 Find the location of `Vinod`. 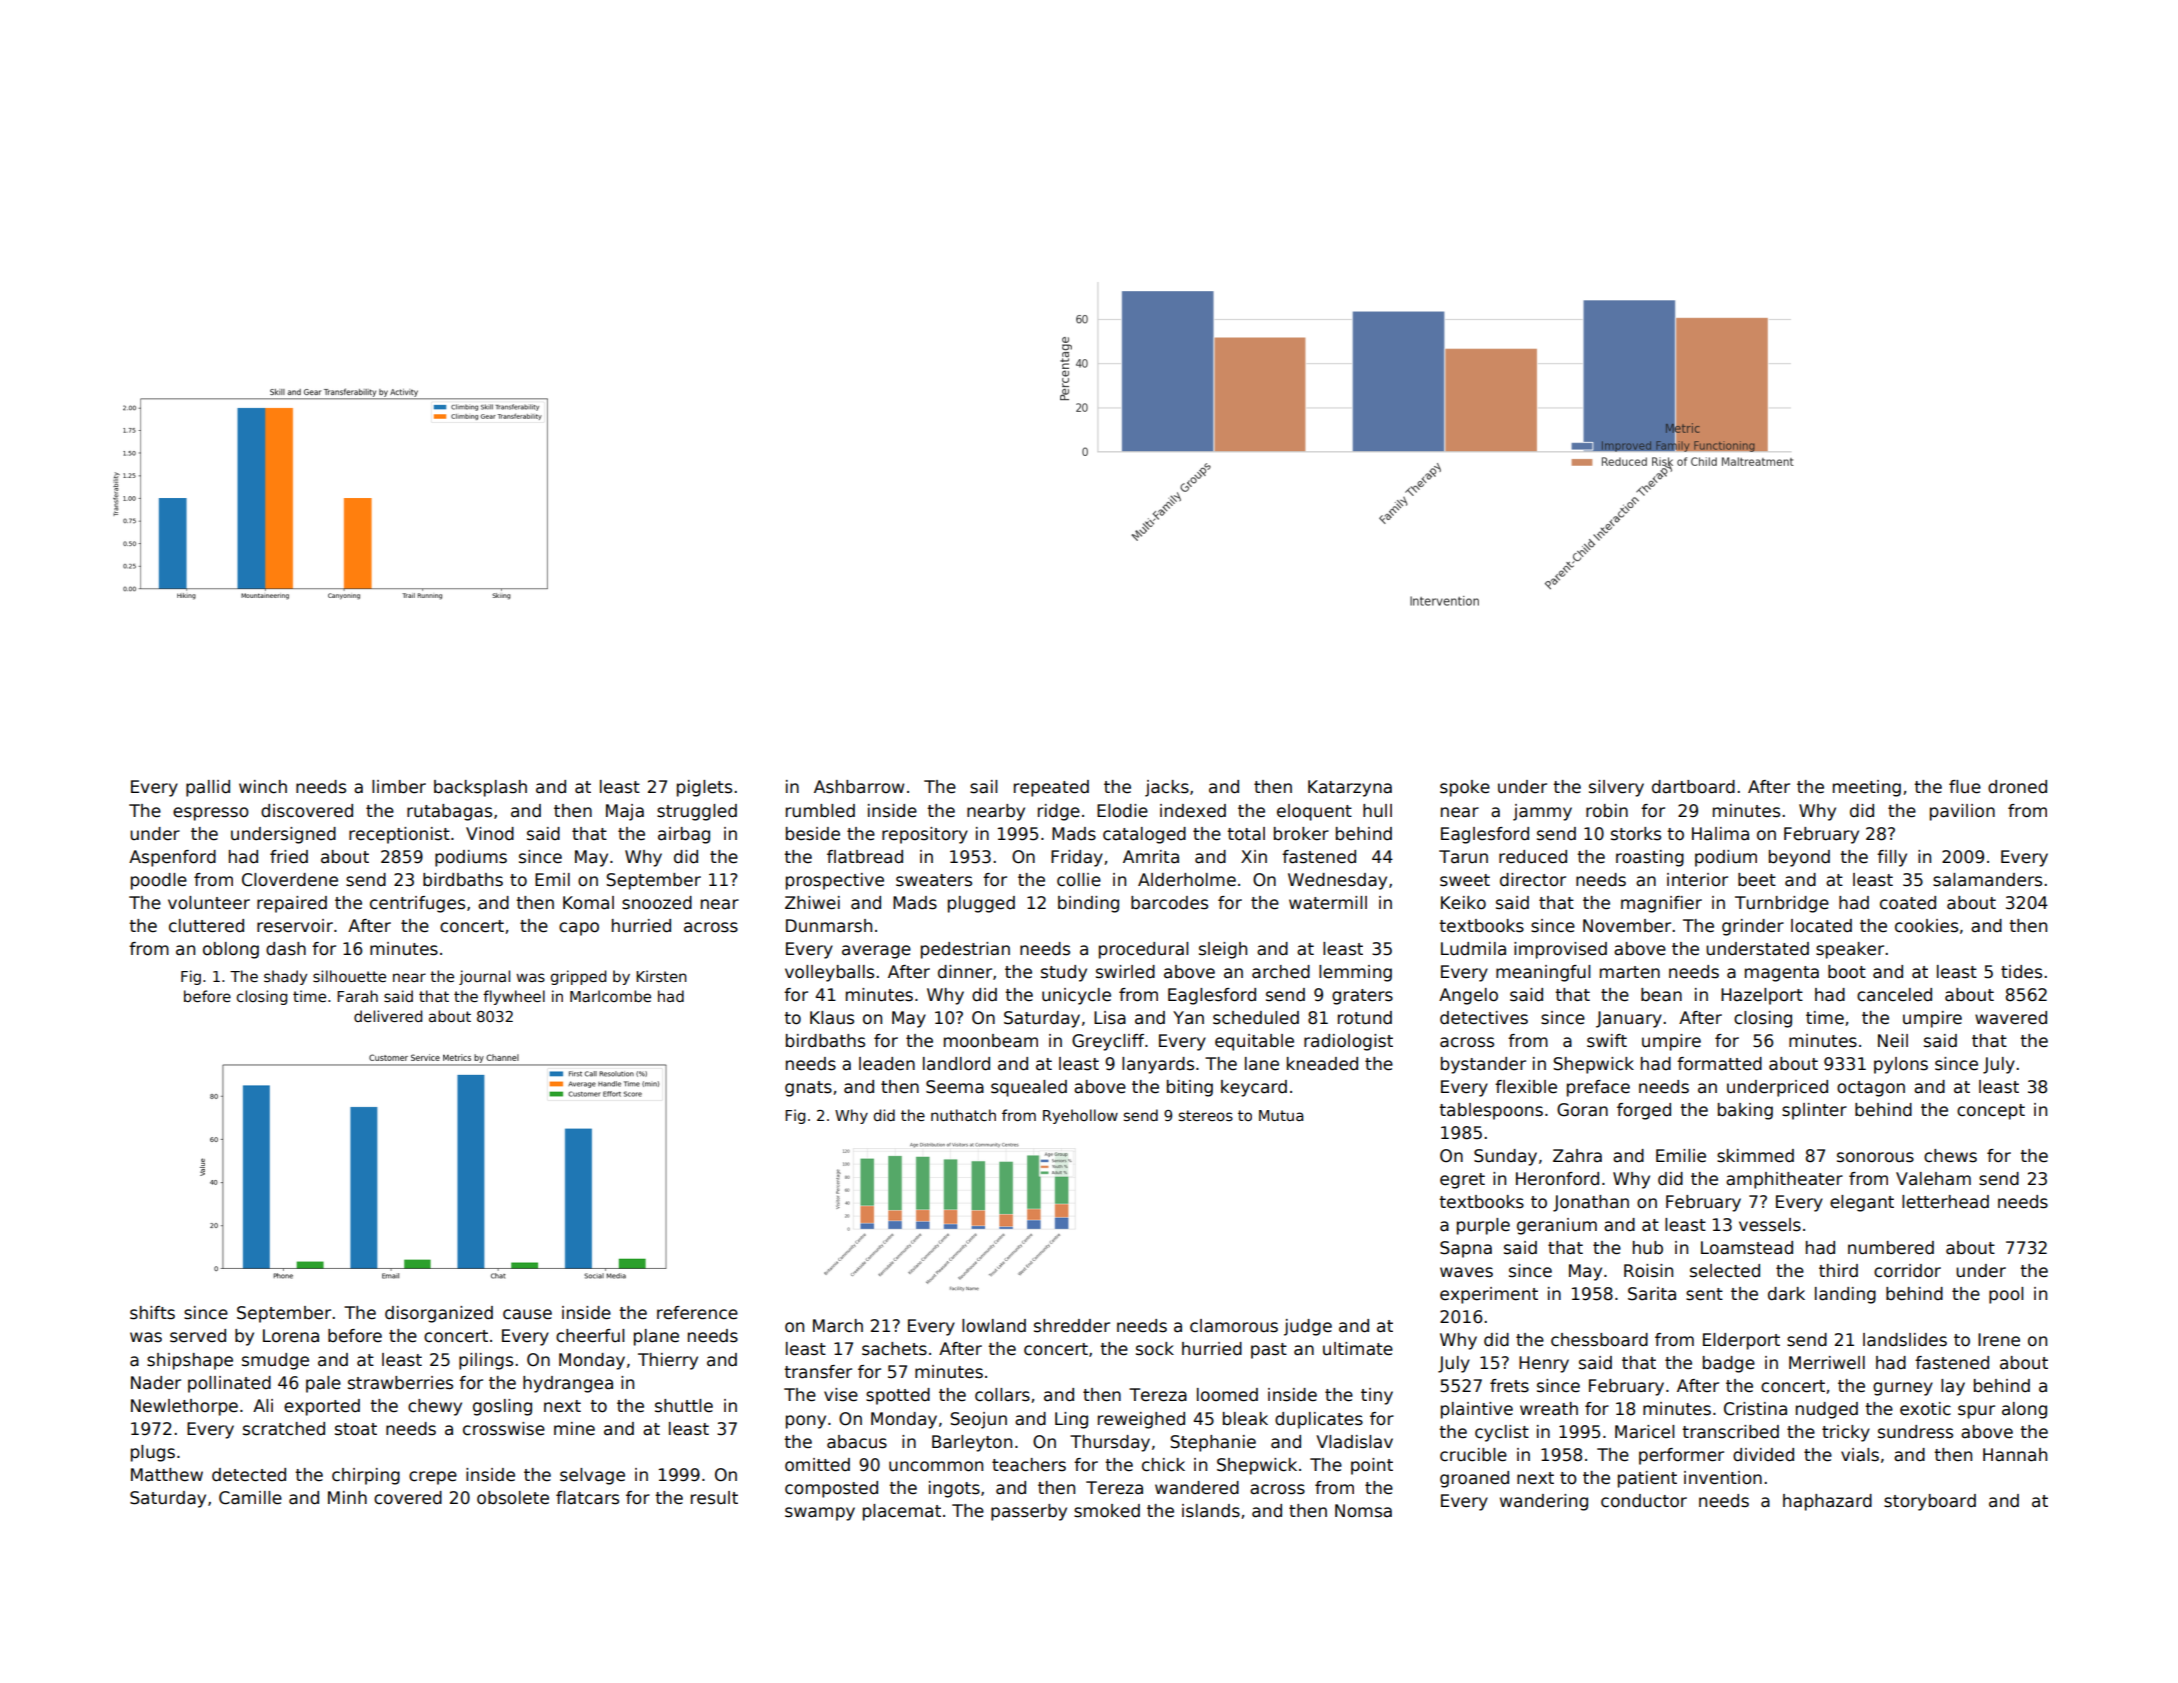

Vinod is located at coordinates (490, 833).
